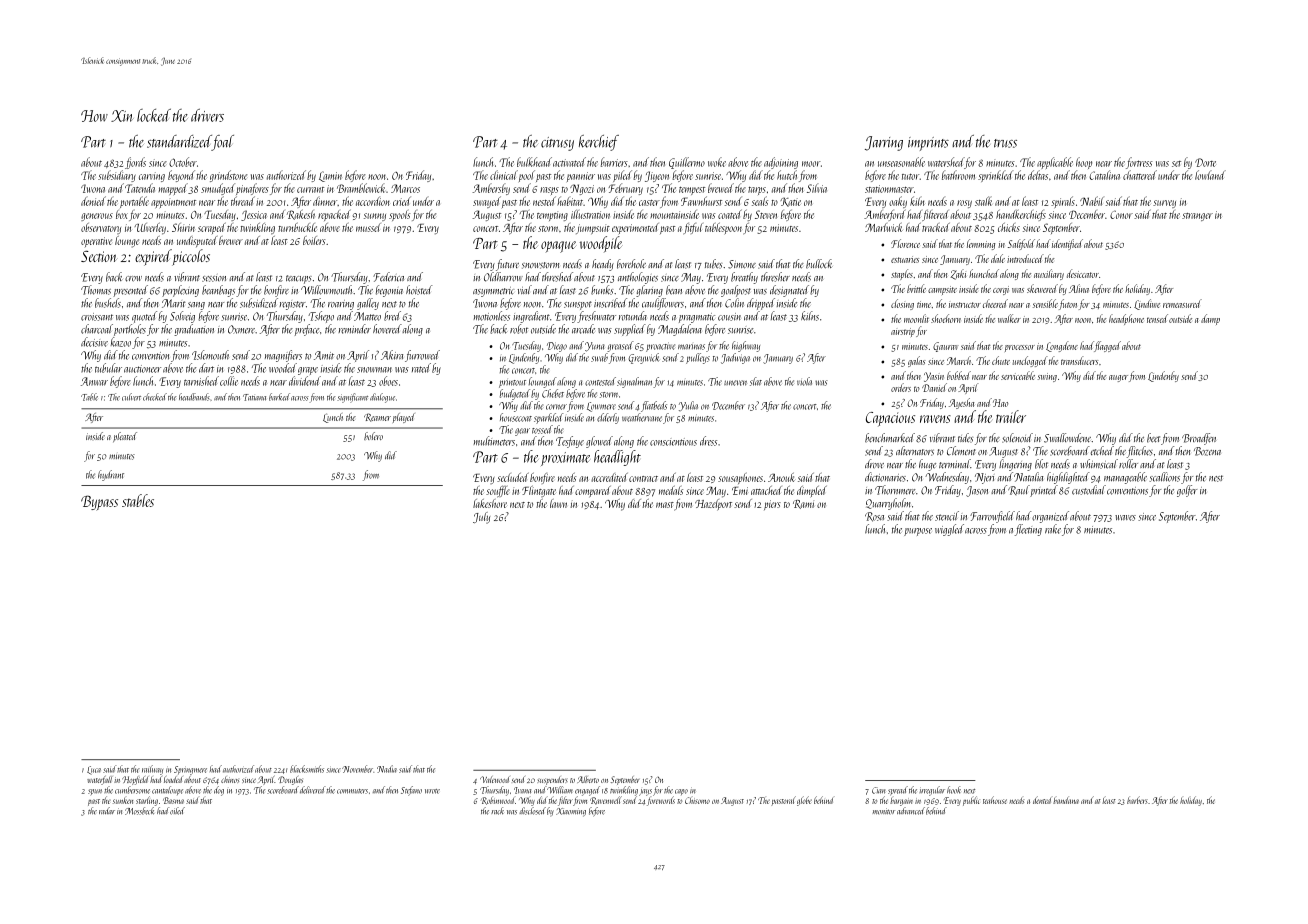 This image has height=924, width=1308. What do you see at coordinates (1205, 162) in the image?
I see `Dorte` at bounding box center [1205, 162].
